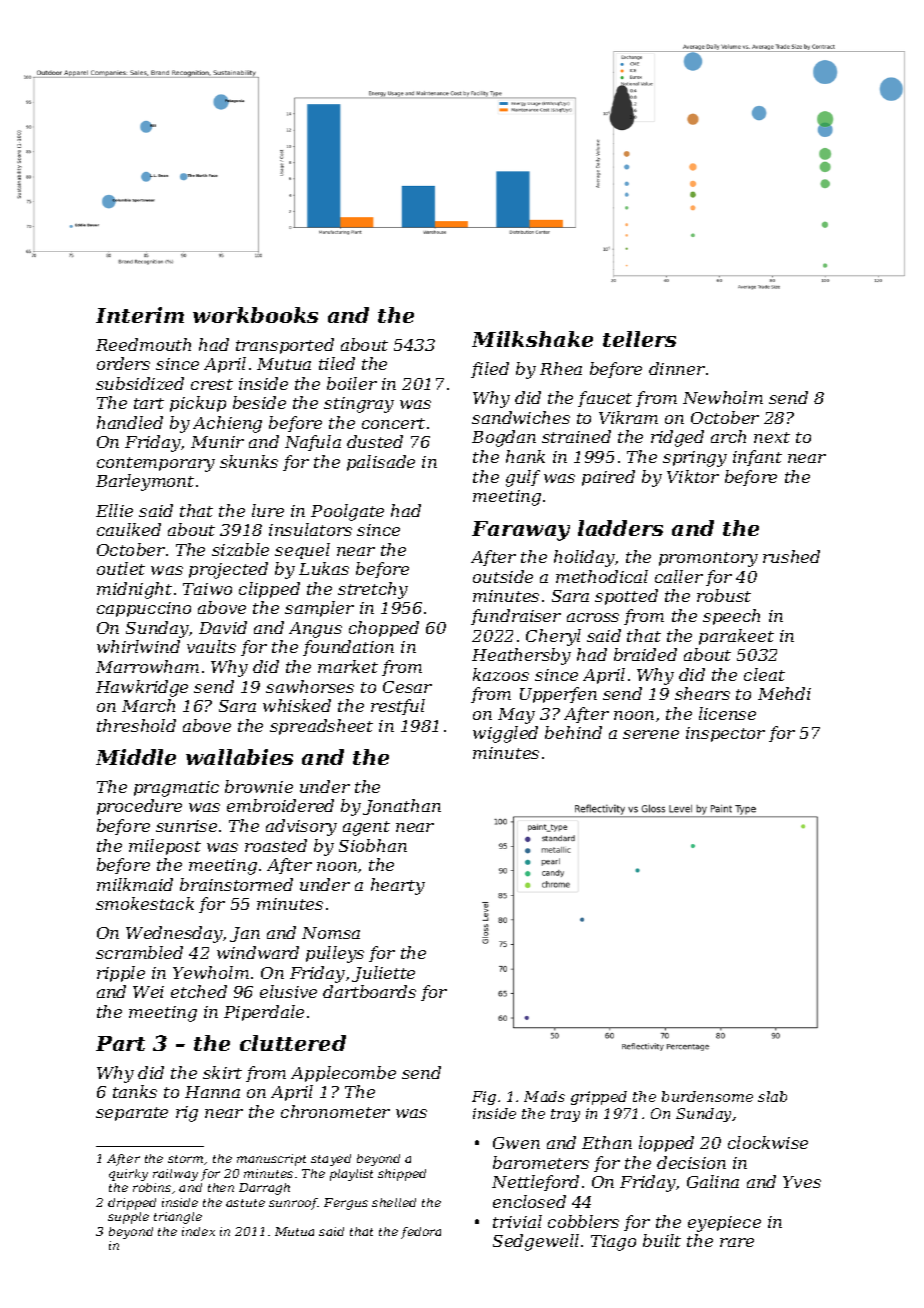 Image resolution: width=924 pixels, height=1308 pixels. What do you see at coordinates (337, 363) in the page?
I see `tiled` at bounding box center [337, 363].
